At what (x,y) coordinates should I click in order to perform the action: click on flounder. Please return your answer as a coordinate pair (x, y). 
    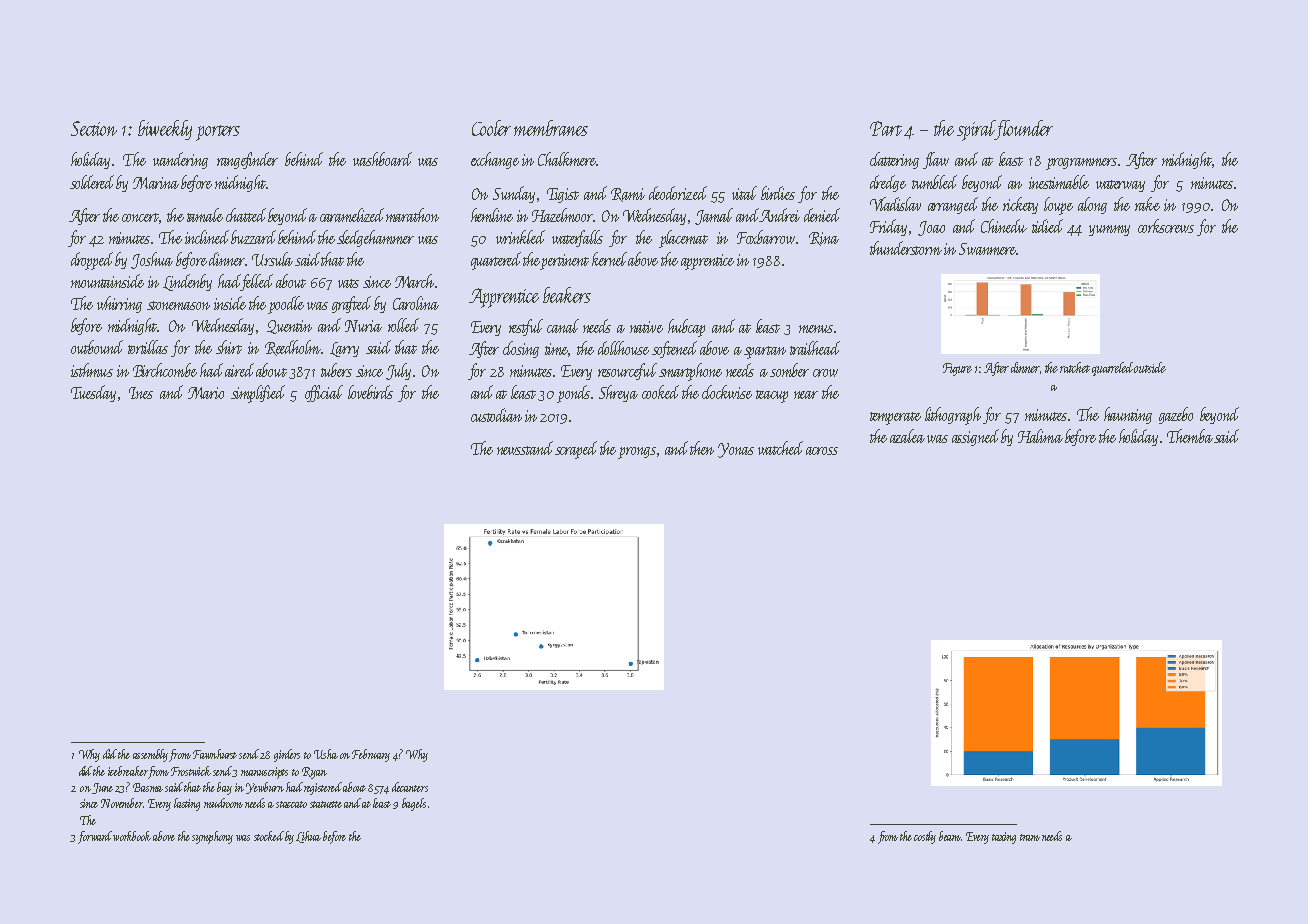
    Looking at the image, I should click on (1024, 130).
